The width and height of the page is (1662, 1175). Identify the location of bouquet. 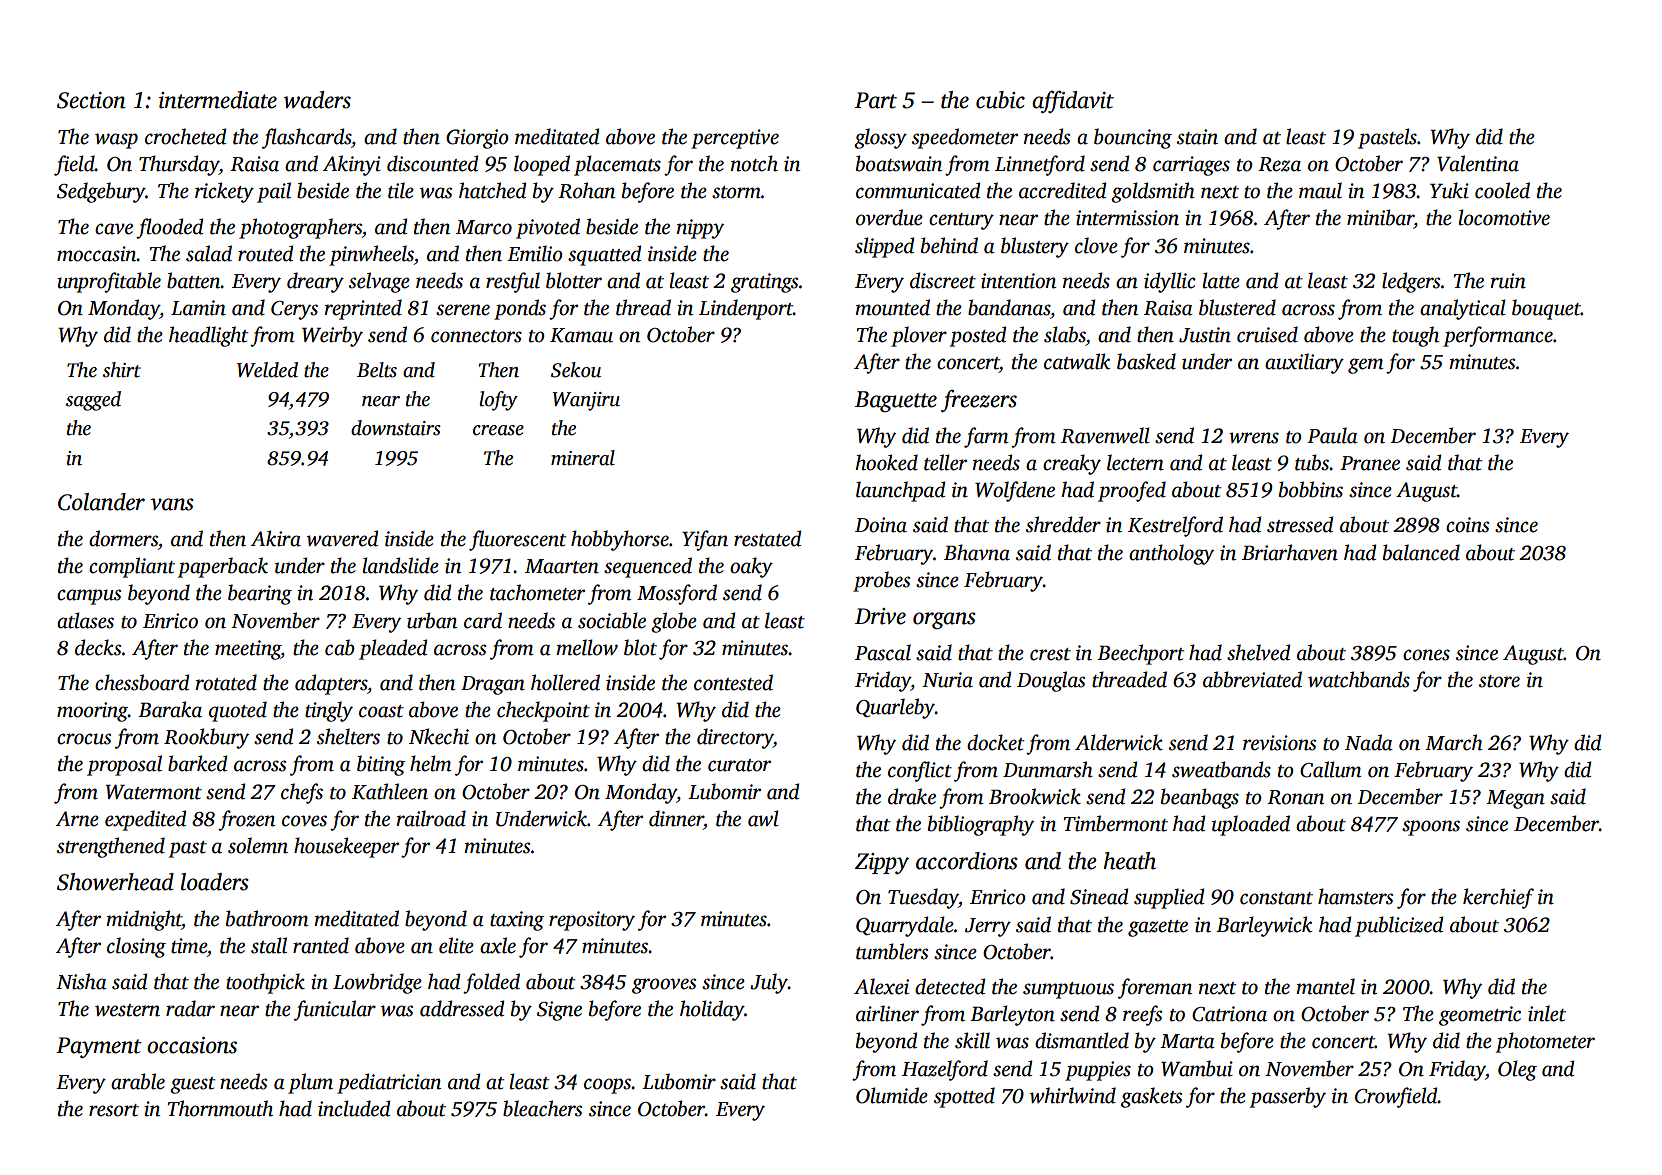
(1546, 309).
